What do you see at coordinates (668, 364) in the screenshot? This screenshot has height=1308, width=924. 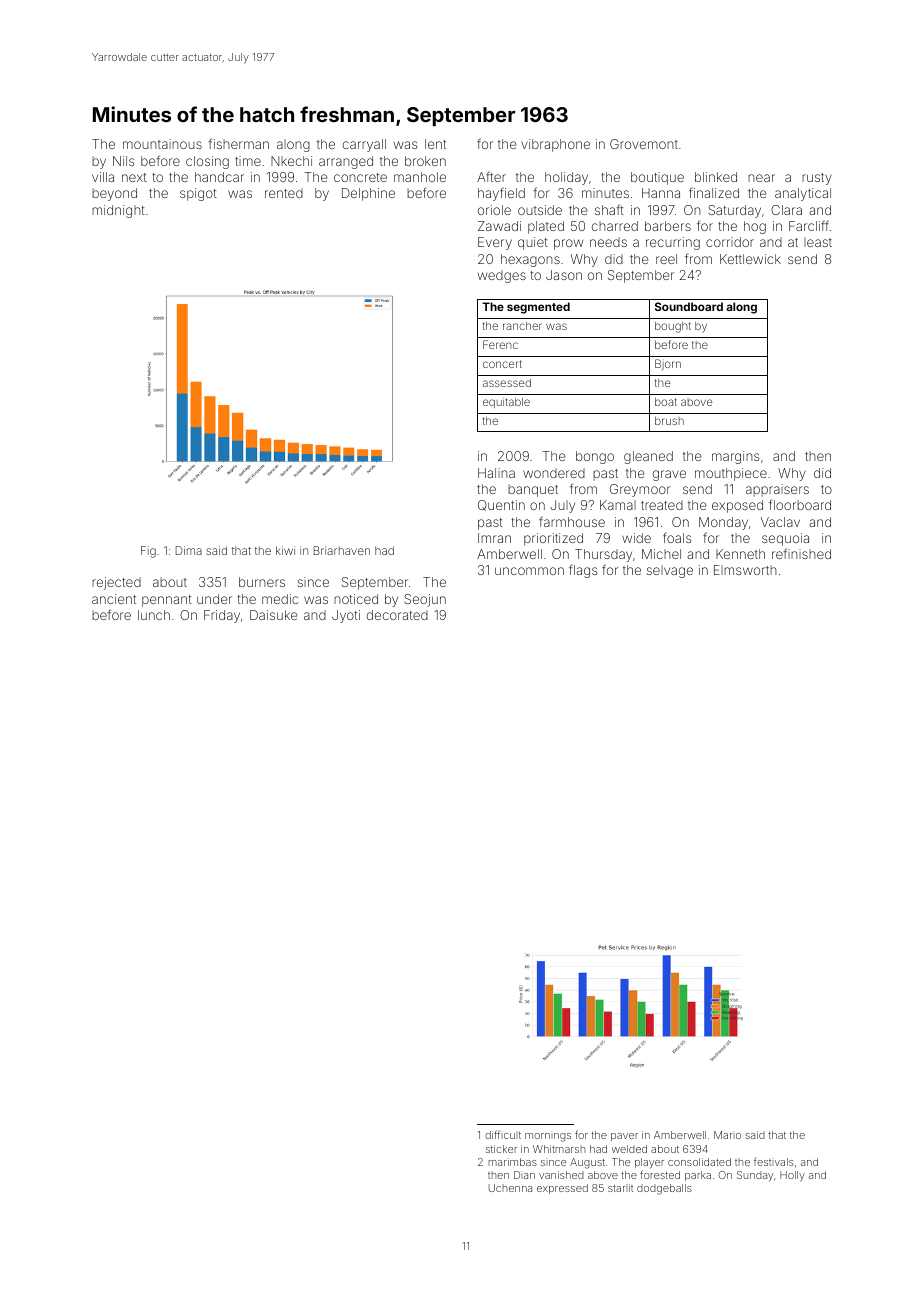 I see `Bjorn` at bounding box center [668, 364].
